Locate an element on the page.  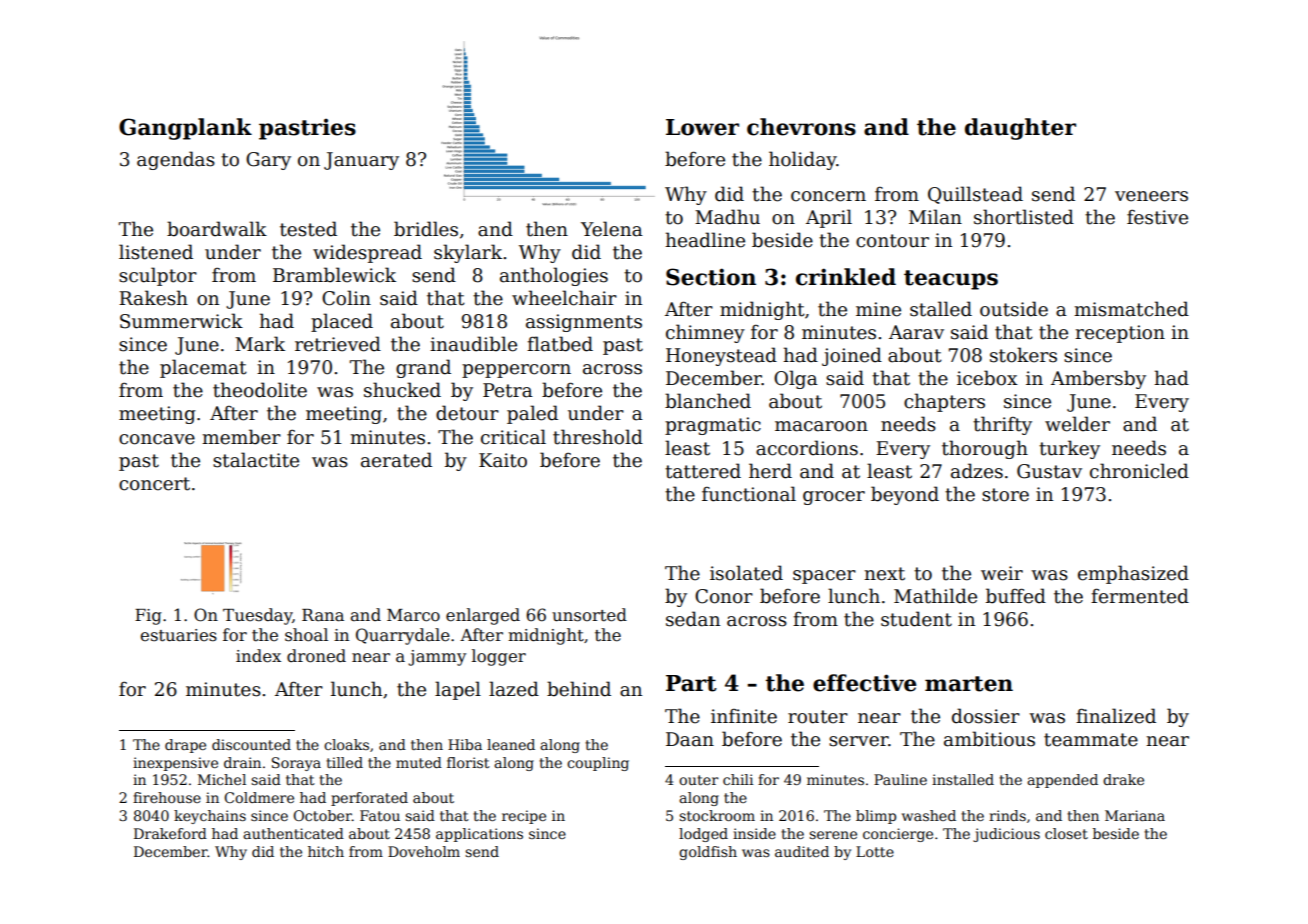
inexpensive is located at coordinates (175, 764).
